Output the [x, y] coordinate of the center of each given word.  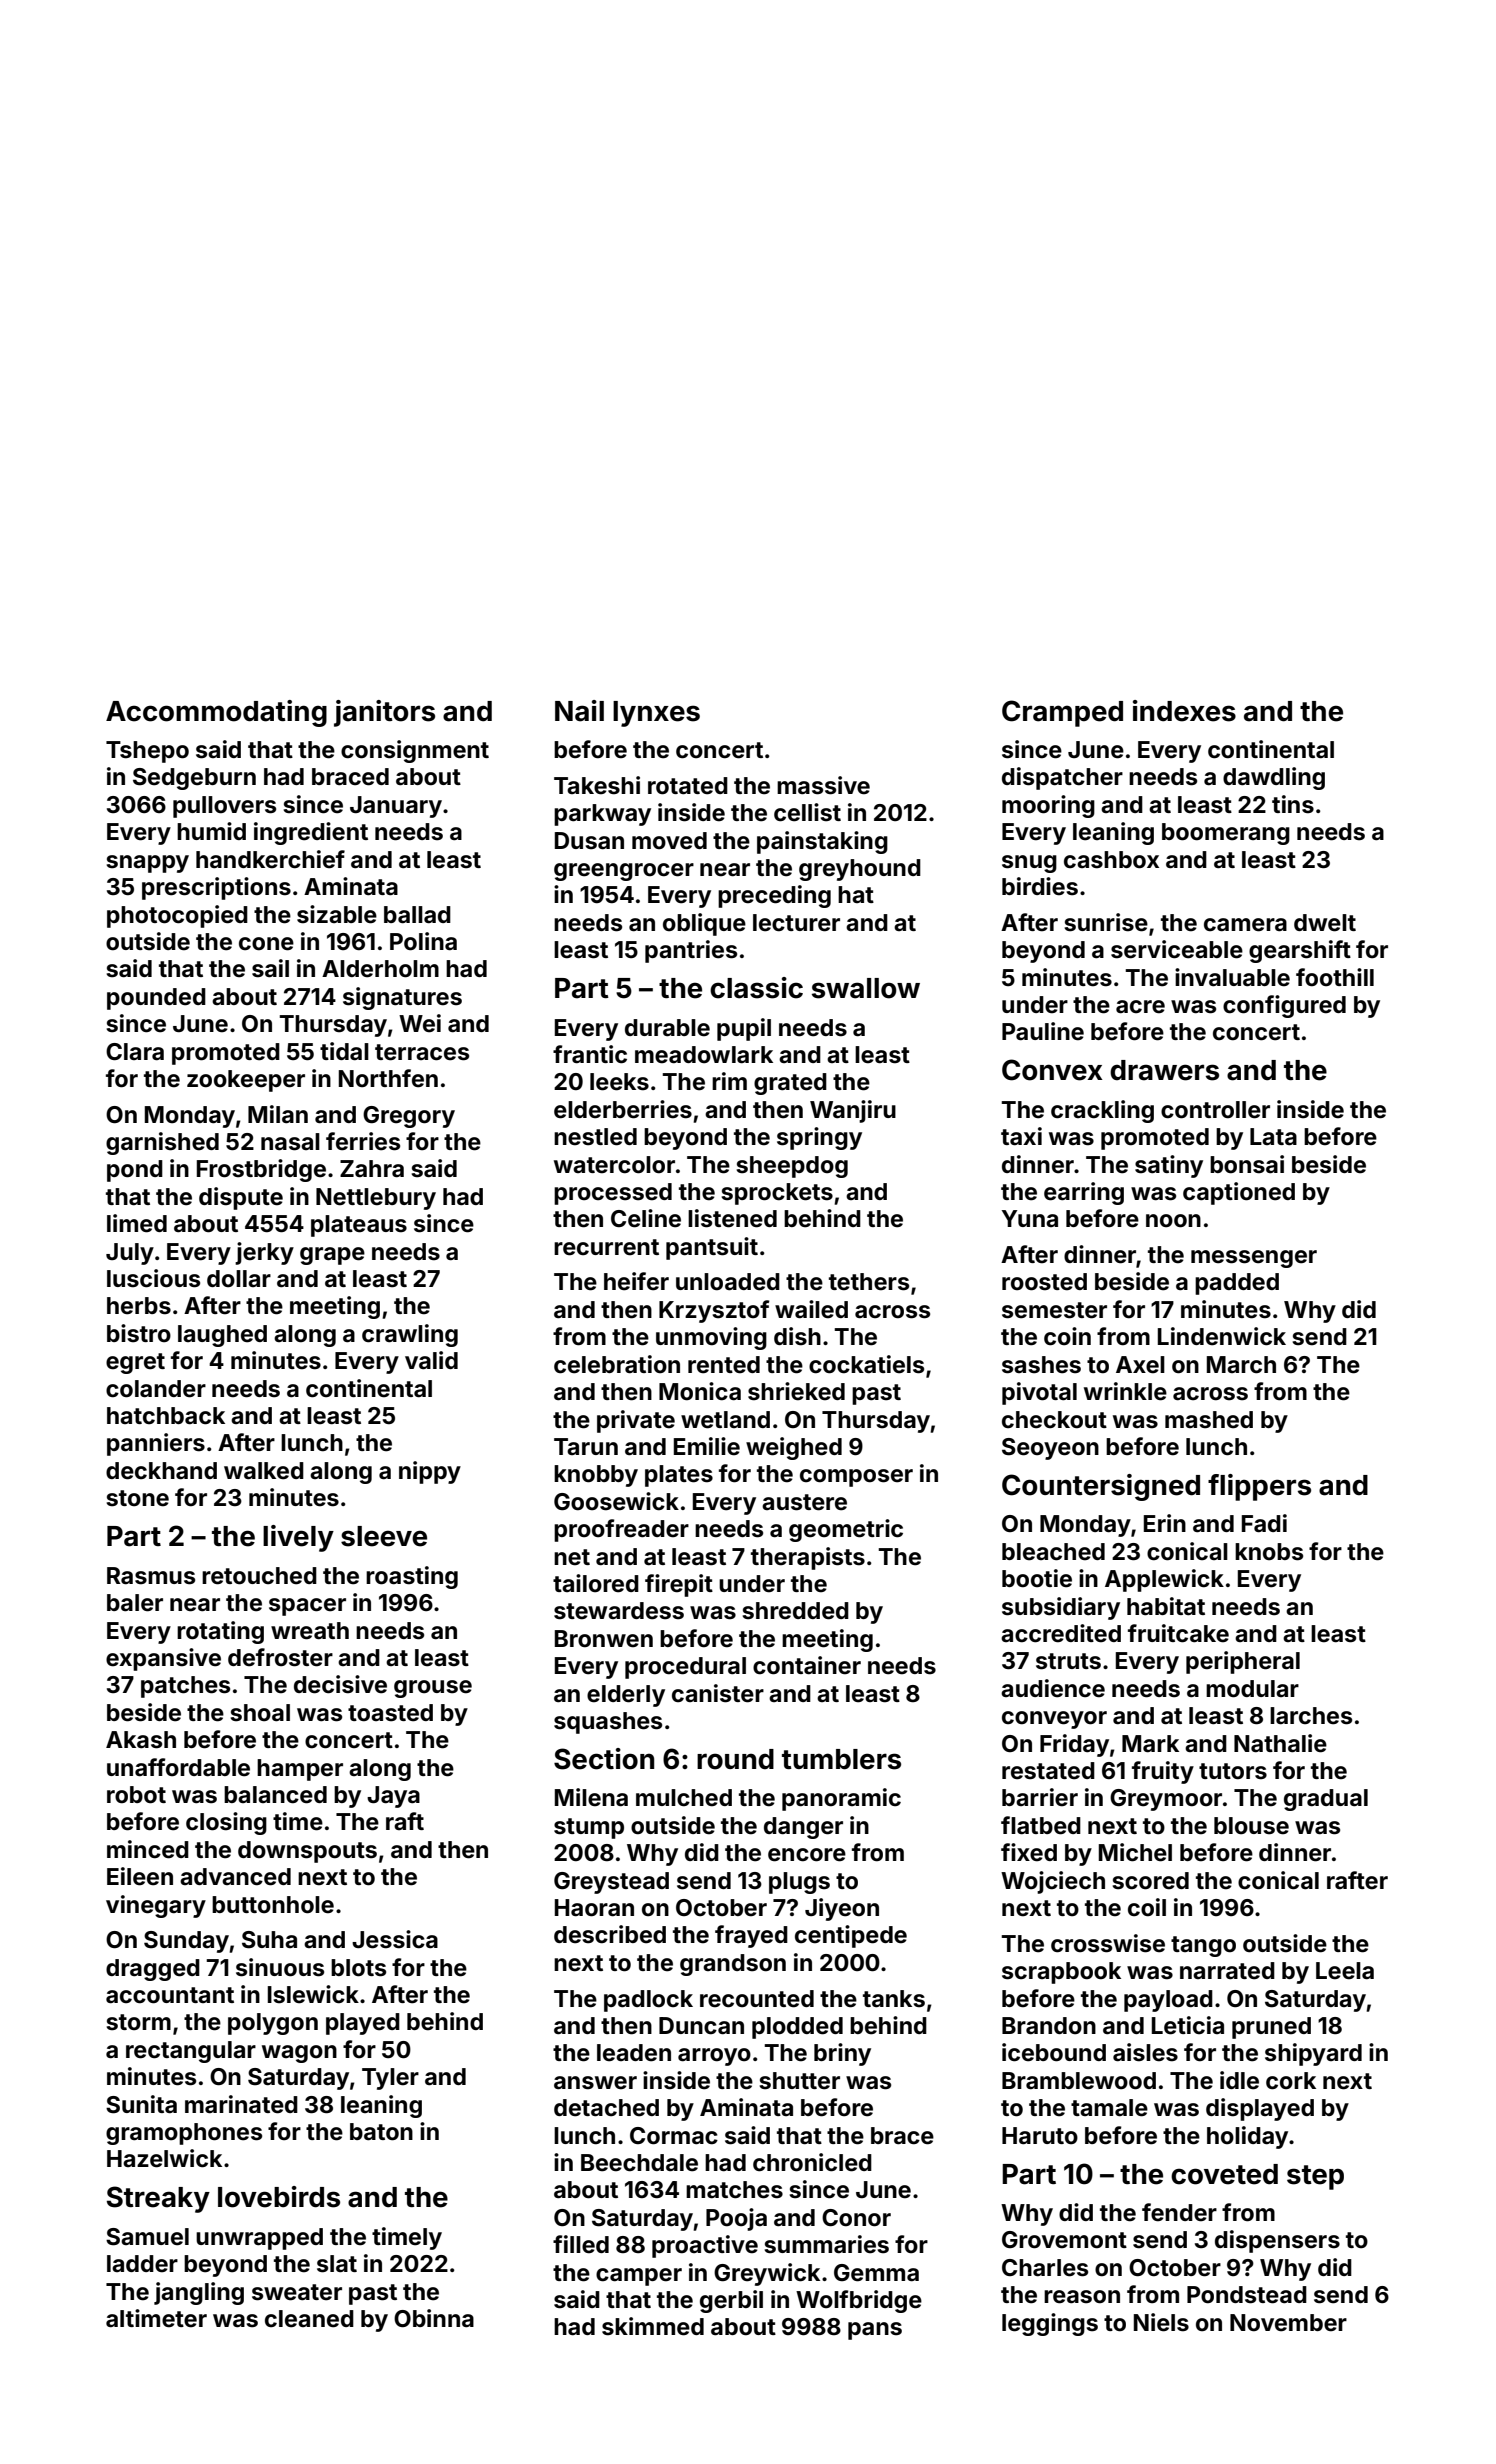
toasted [390, 1713]
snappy [148, 864]
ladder [142, 2264]
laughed [222, 1336]
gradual [1326, 1800]
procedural [685, 1668]
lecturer [796, 923]
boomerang [1226, 834]
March [1241, 1365]
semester [1054, 1310]
